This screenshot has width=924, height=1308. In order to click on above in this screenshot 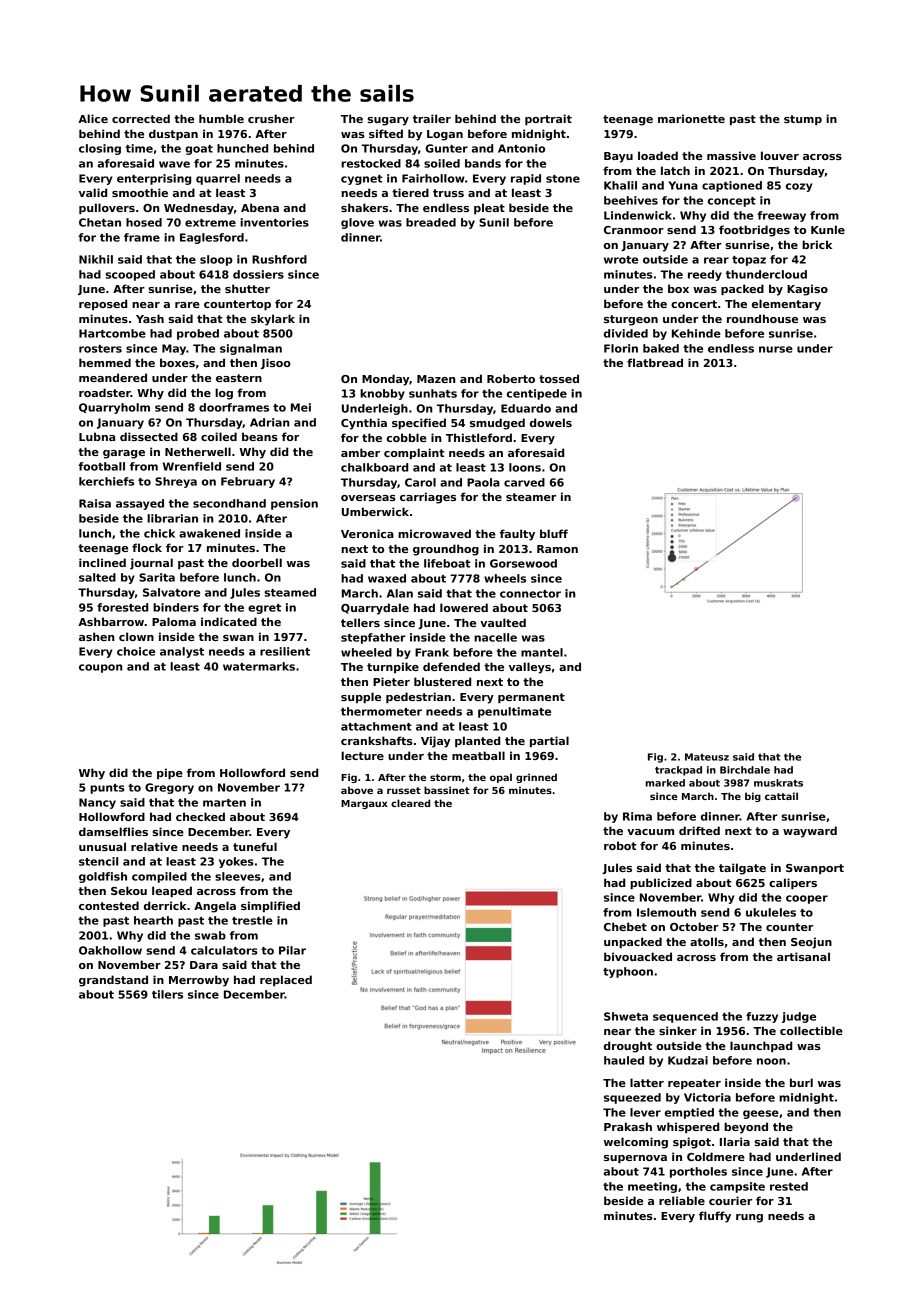, I will do `click(357, 790)`.
